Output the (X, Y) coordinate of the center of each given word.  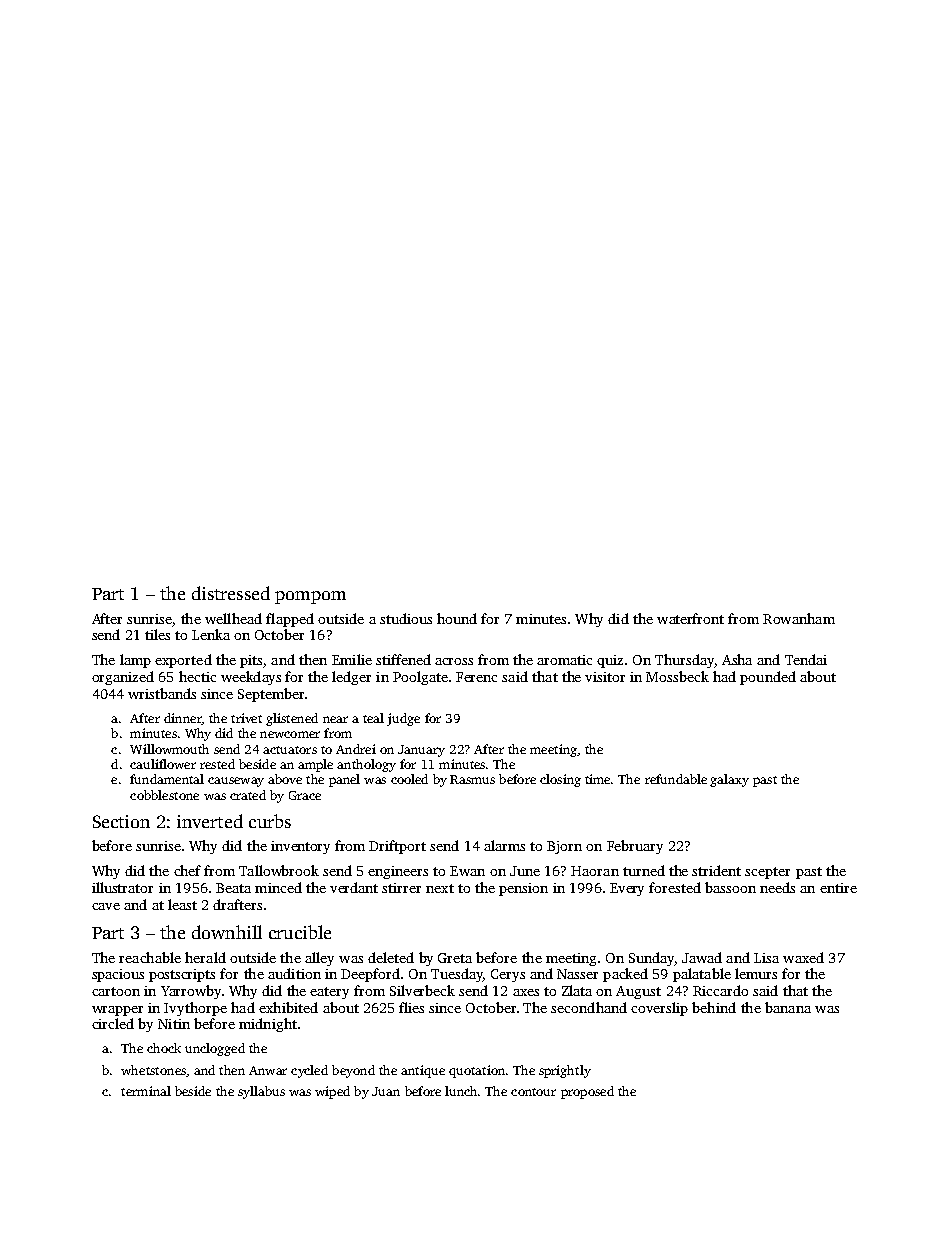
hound (457, 618)
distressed (231, 593)
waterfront (690, 618)
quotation (477, 1071)
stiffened (403, 659)
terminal (146, 1091)
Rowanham (799, 618)
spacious (118, 975)
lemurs (756, 973)
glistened (292, 719)
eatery (329, 993)
